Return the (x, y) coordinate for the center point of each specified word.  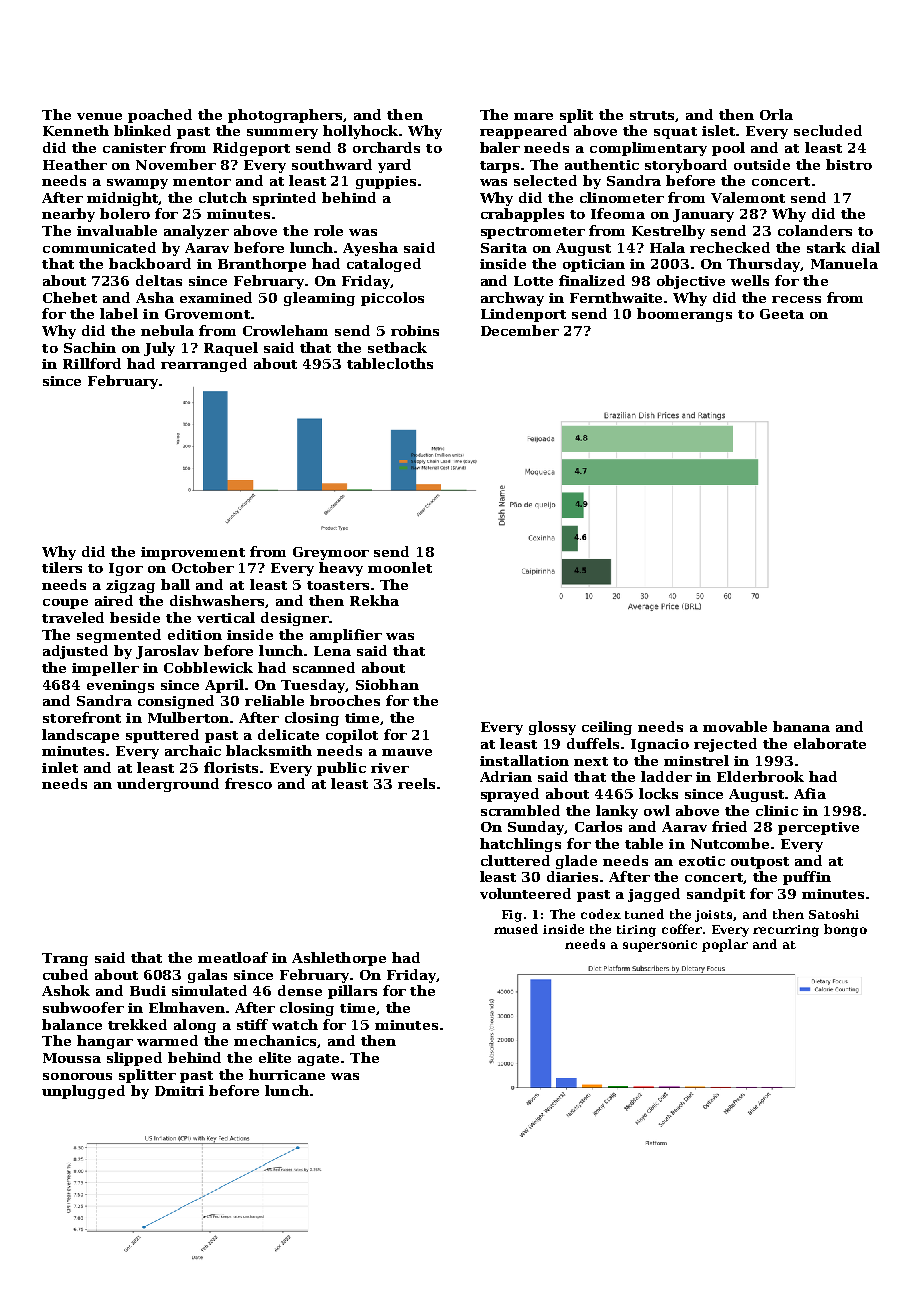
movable (735, 726)
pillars (352, 992)
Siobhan (387, 684)
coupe (65, 604)
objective (691, 282)
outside (762, 164)
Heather (75, 164)
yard (394, 166)
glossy (552, 728)
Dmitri (179, 1091)
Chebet (70, 297)
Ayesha (370, 249)
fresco (248, 783)
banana (801, 726)
